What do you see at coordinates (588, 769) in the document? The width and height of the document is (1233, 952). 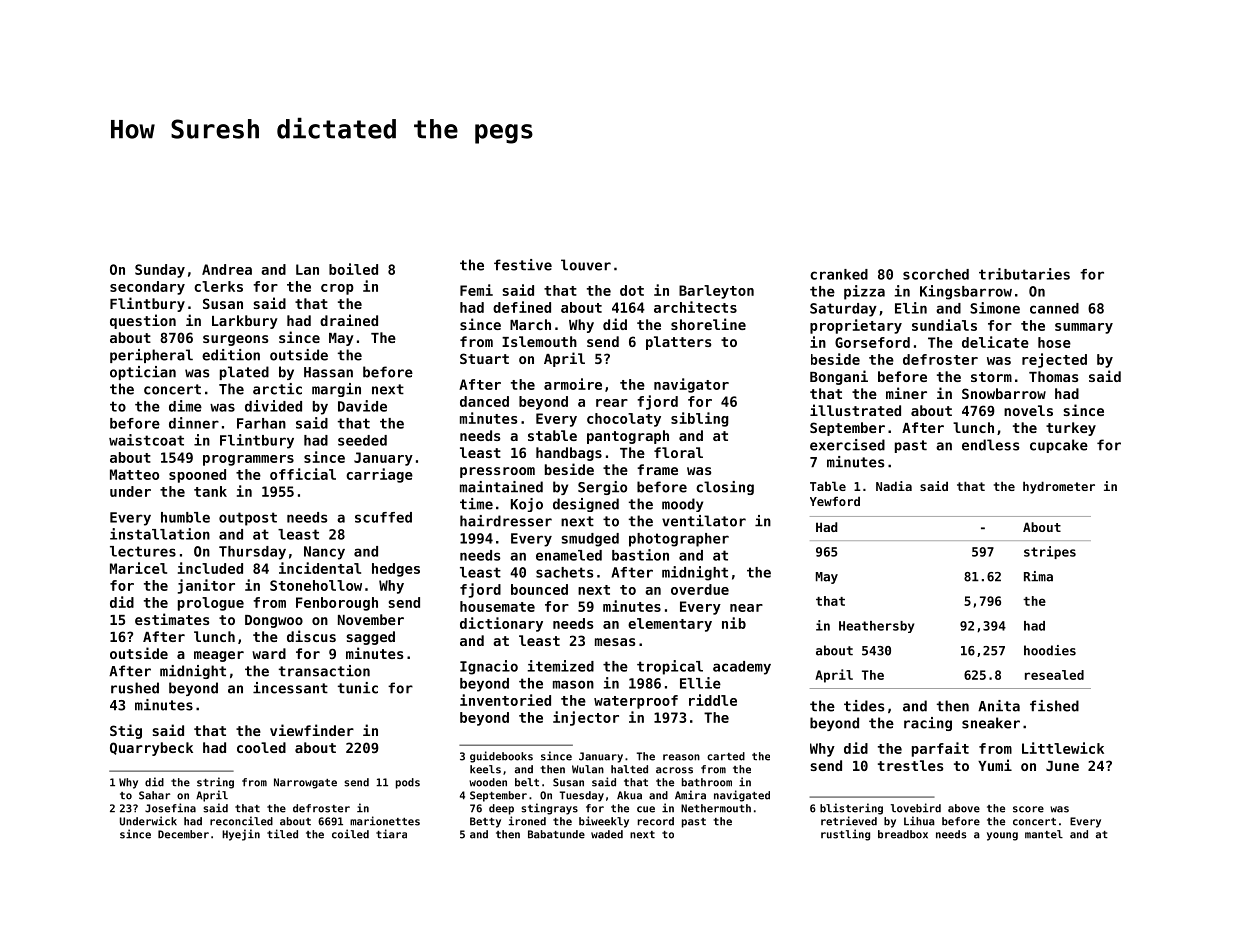 I see `Wulan` at bounding box center [588, 769].
